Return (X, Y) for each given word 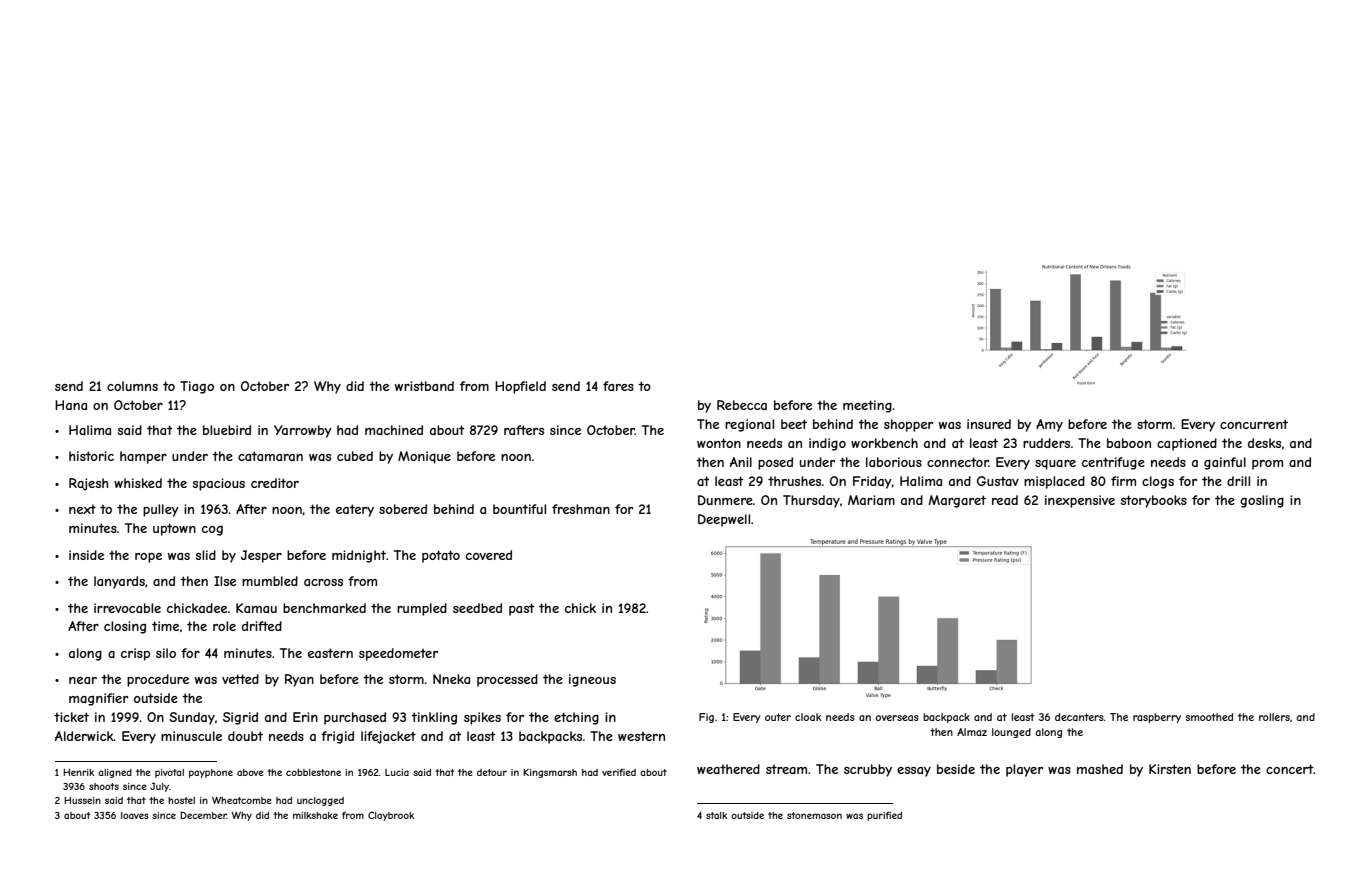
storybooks (1154, 501)
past (522, 609)
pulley (161, 510)
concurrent (1254, 424)
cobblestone (313, 772)
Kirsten (1170, 769)
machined (394, 430)
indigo (827, 444)
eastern (330, 653)
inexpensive (1080, 501)
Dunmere (725, 500)
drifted (262, 626)
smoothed (1209, 717)
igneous (592, 680)
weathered (728, 769)
